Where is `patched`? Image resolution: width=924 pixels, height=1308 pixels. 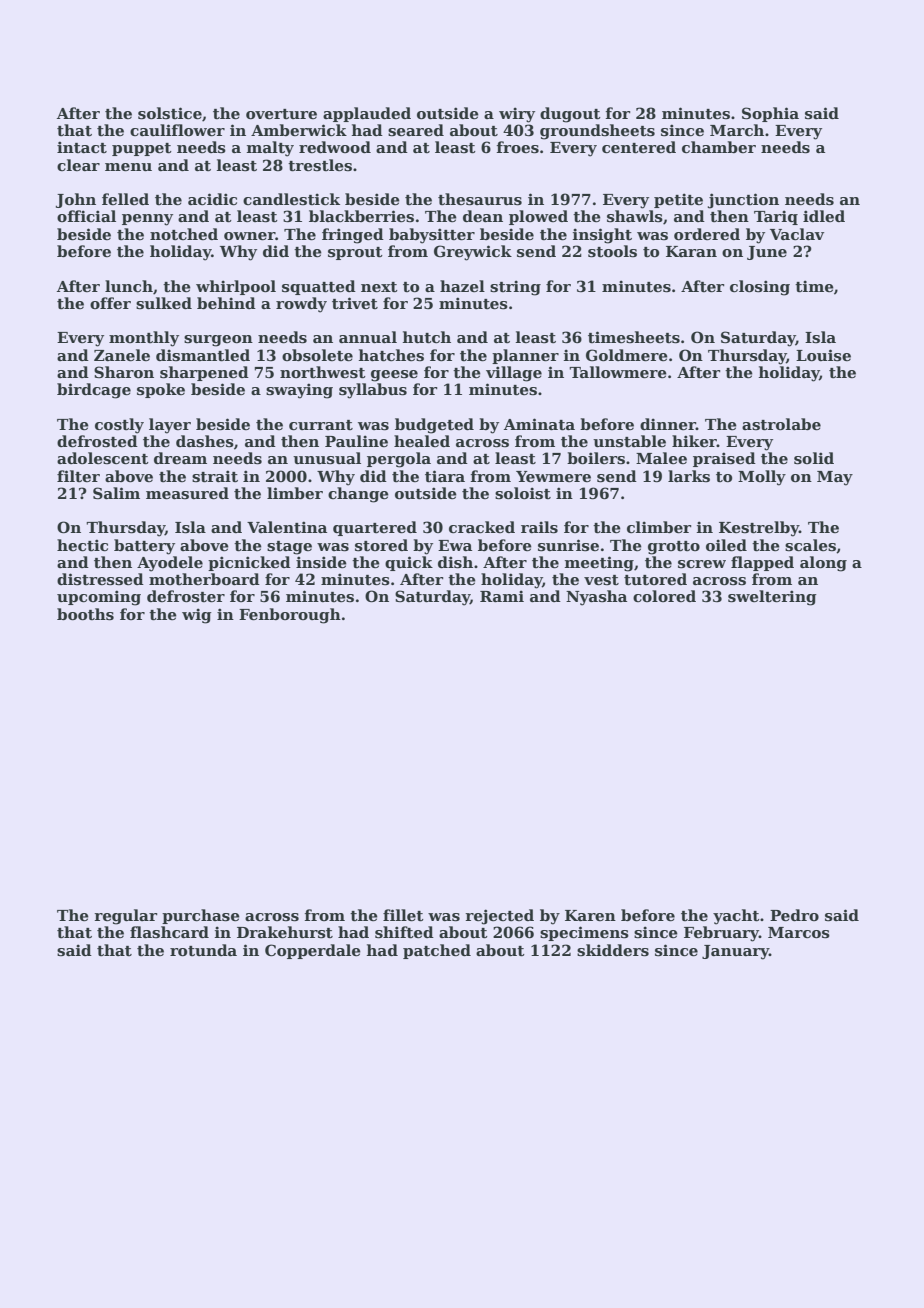 patched is located at coordinates (437, 951).
